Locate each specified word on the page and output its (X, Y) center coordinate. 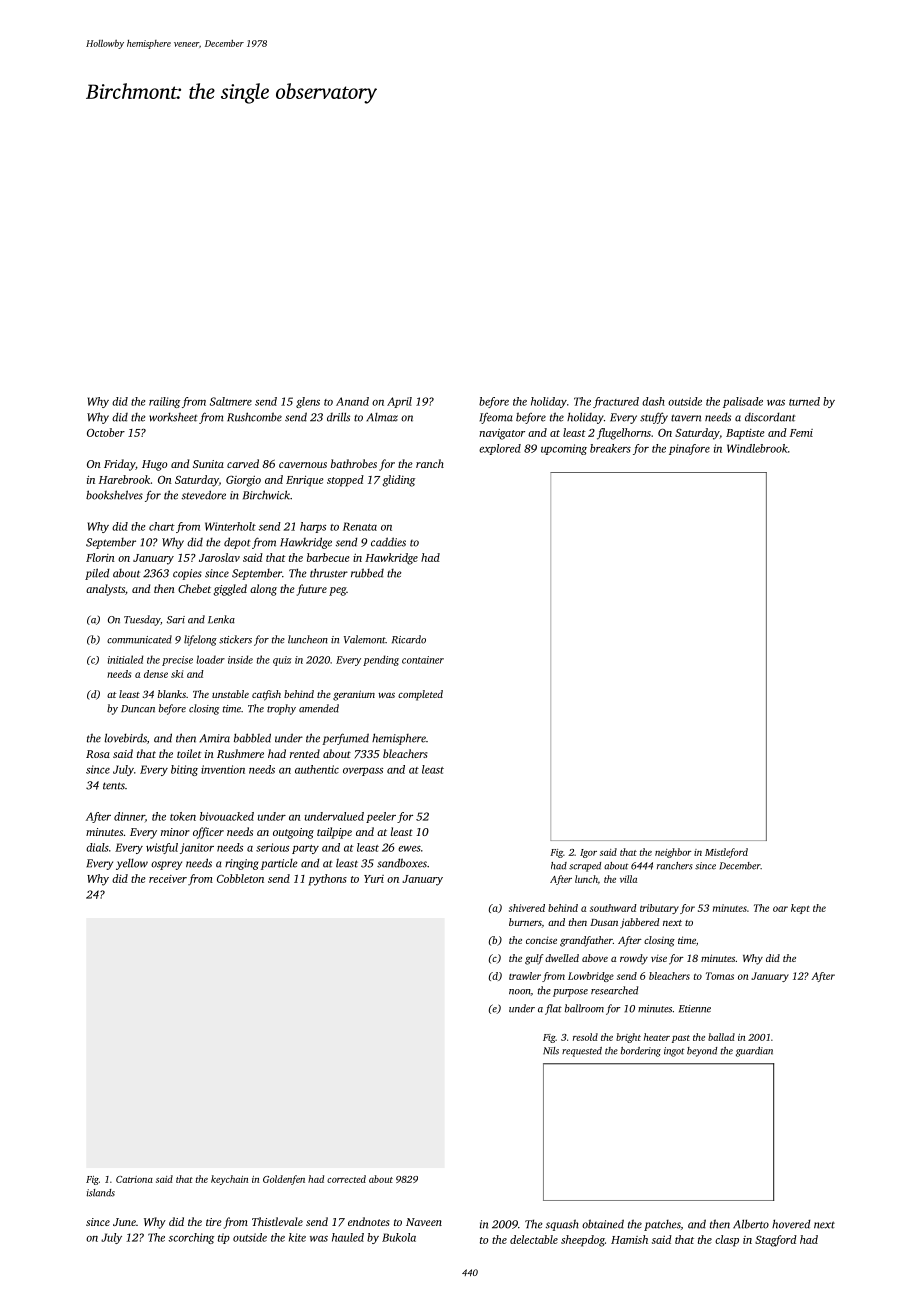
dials (97, 847)
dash (653, 401)
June (124, 1222)
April (399, 402)
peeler (381, 817)
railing (164, 402)
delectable (534, 1239)
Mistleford (726, 853)
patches (662, 1225)
